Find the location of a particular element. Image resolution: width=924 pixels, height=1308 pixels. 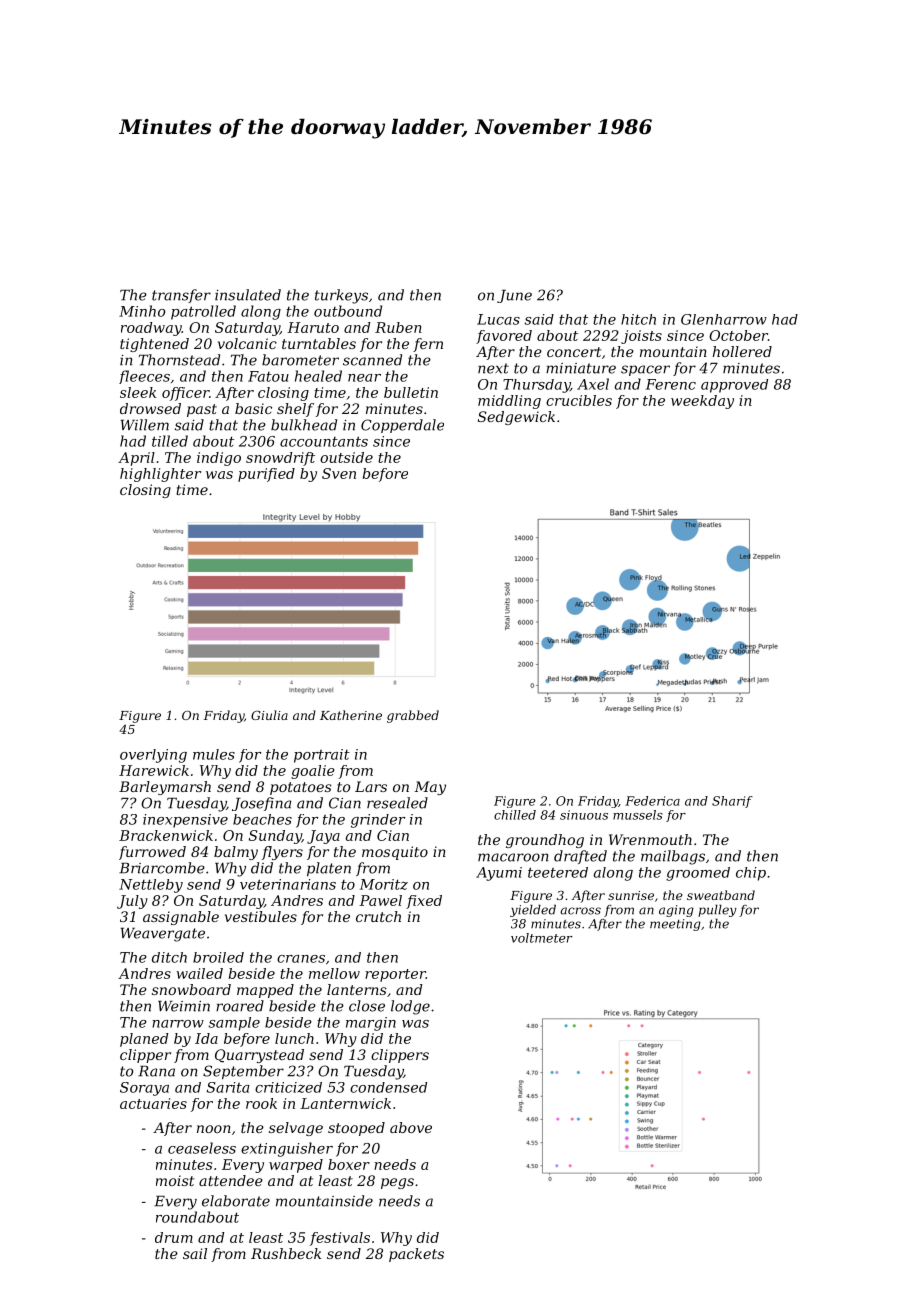

Federica is located at coordinates (652, 801).
